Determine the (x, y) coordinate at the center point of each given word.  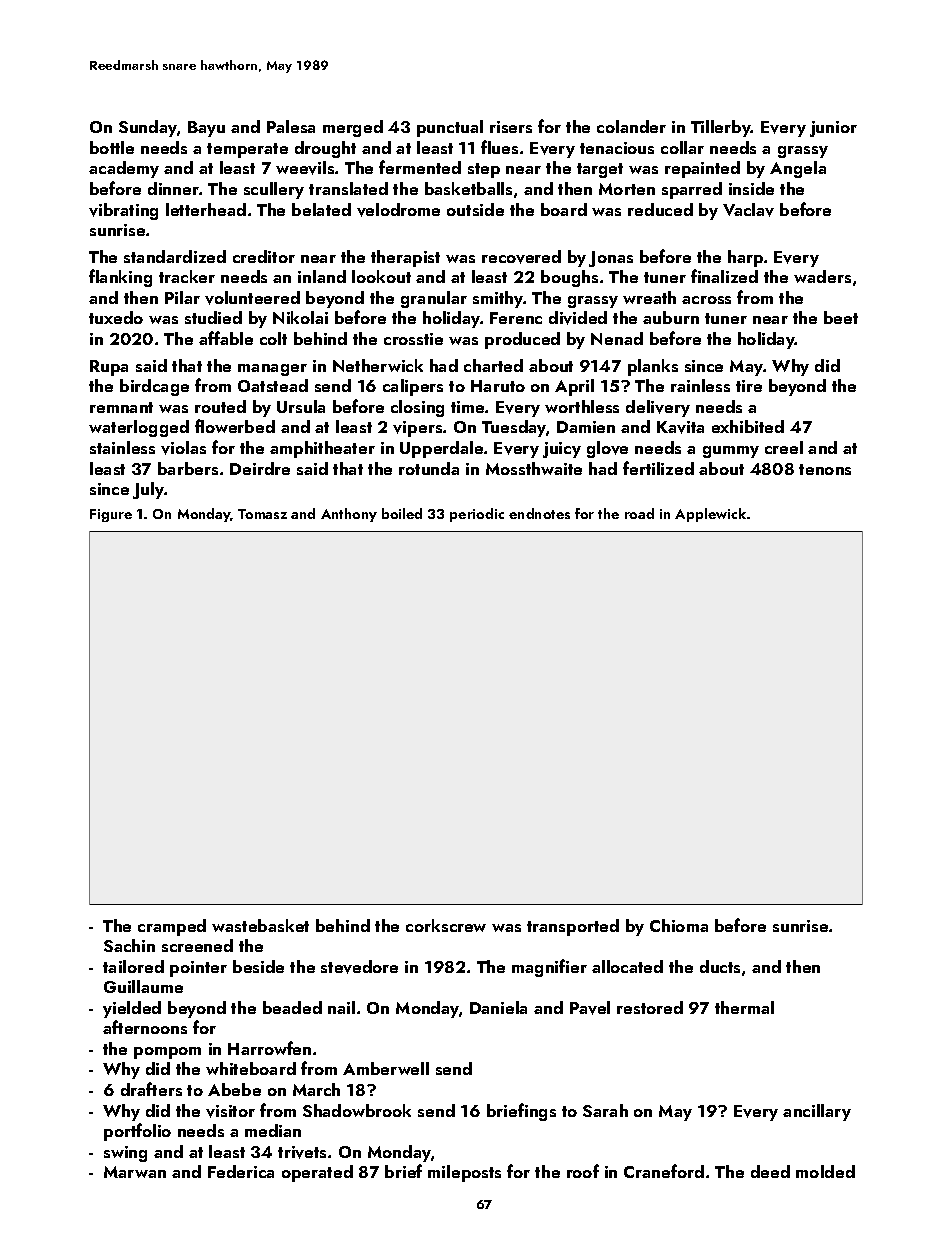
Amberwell (386, 1068)
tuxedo (116, 317)
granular (434, 299)
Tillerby (721, 128)
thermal (744, 1007)
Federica (241, 1171)
